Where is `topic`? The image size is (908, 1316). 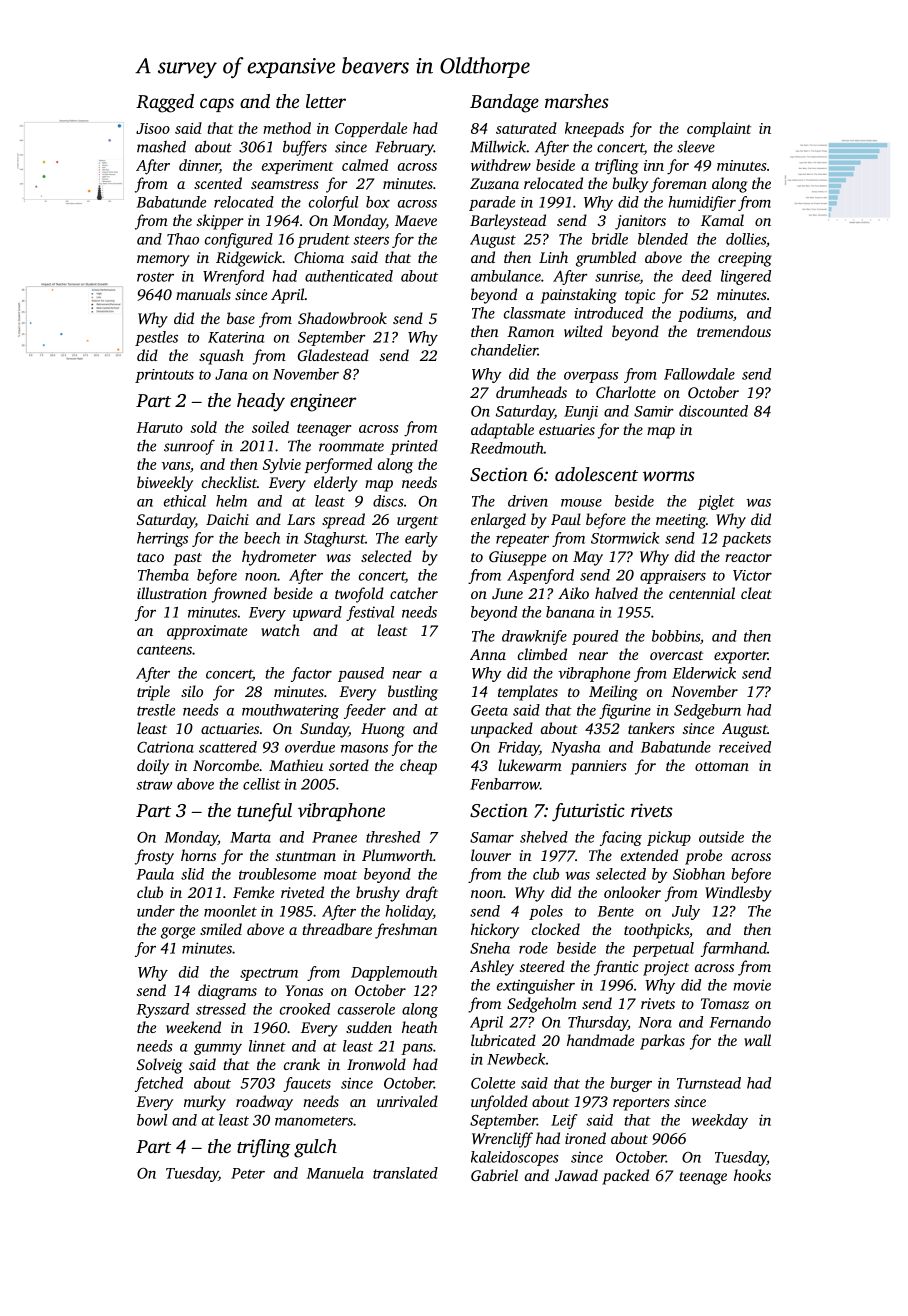
topic is located at coordinates (640, 296).
